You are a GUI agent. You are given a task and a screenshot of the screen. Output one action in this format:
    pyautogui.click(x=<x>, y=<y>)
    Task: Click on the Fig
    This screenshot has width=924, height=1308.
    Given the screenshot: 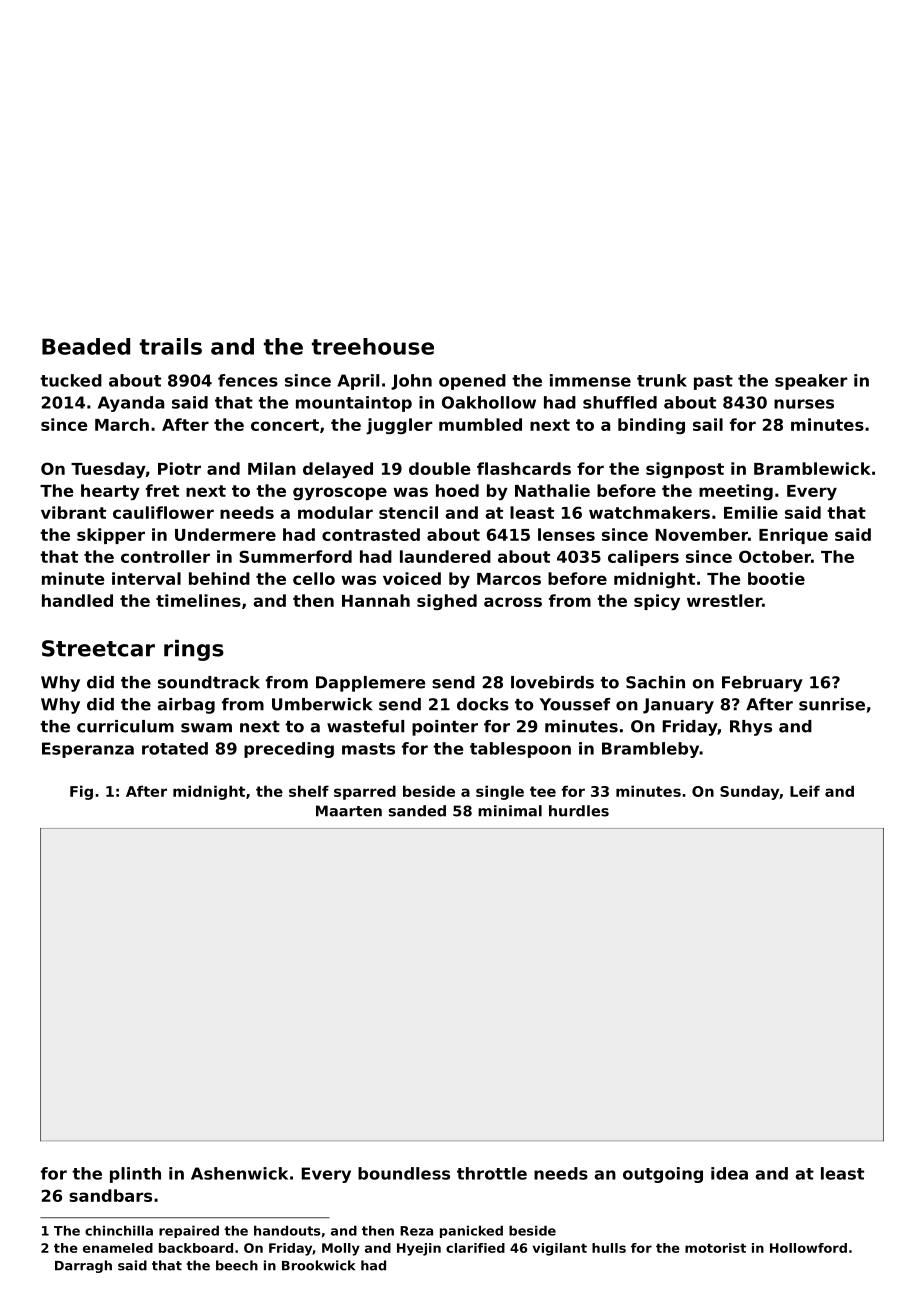 What is the action you would take?
    pyautogui.click(x=81, y=792)
